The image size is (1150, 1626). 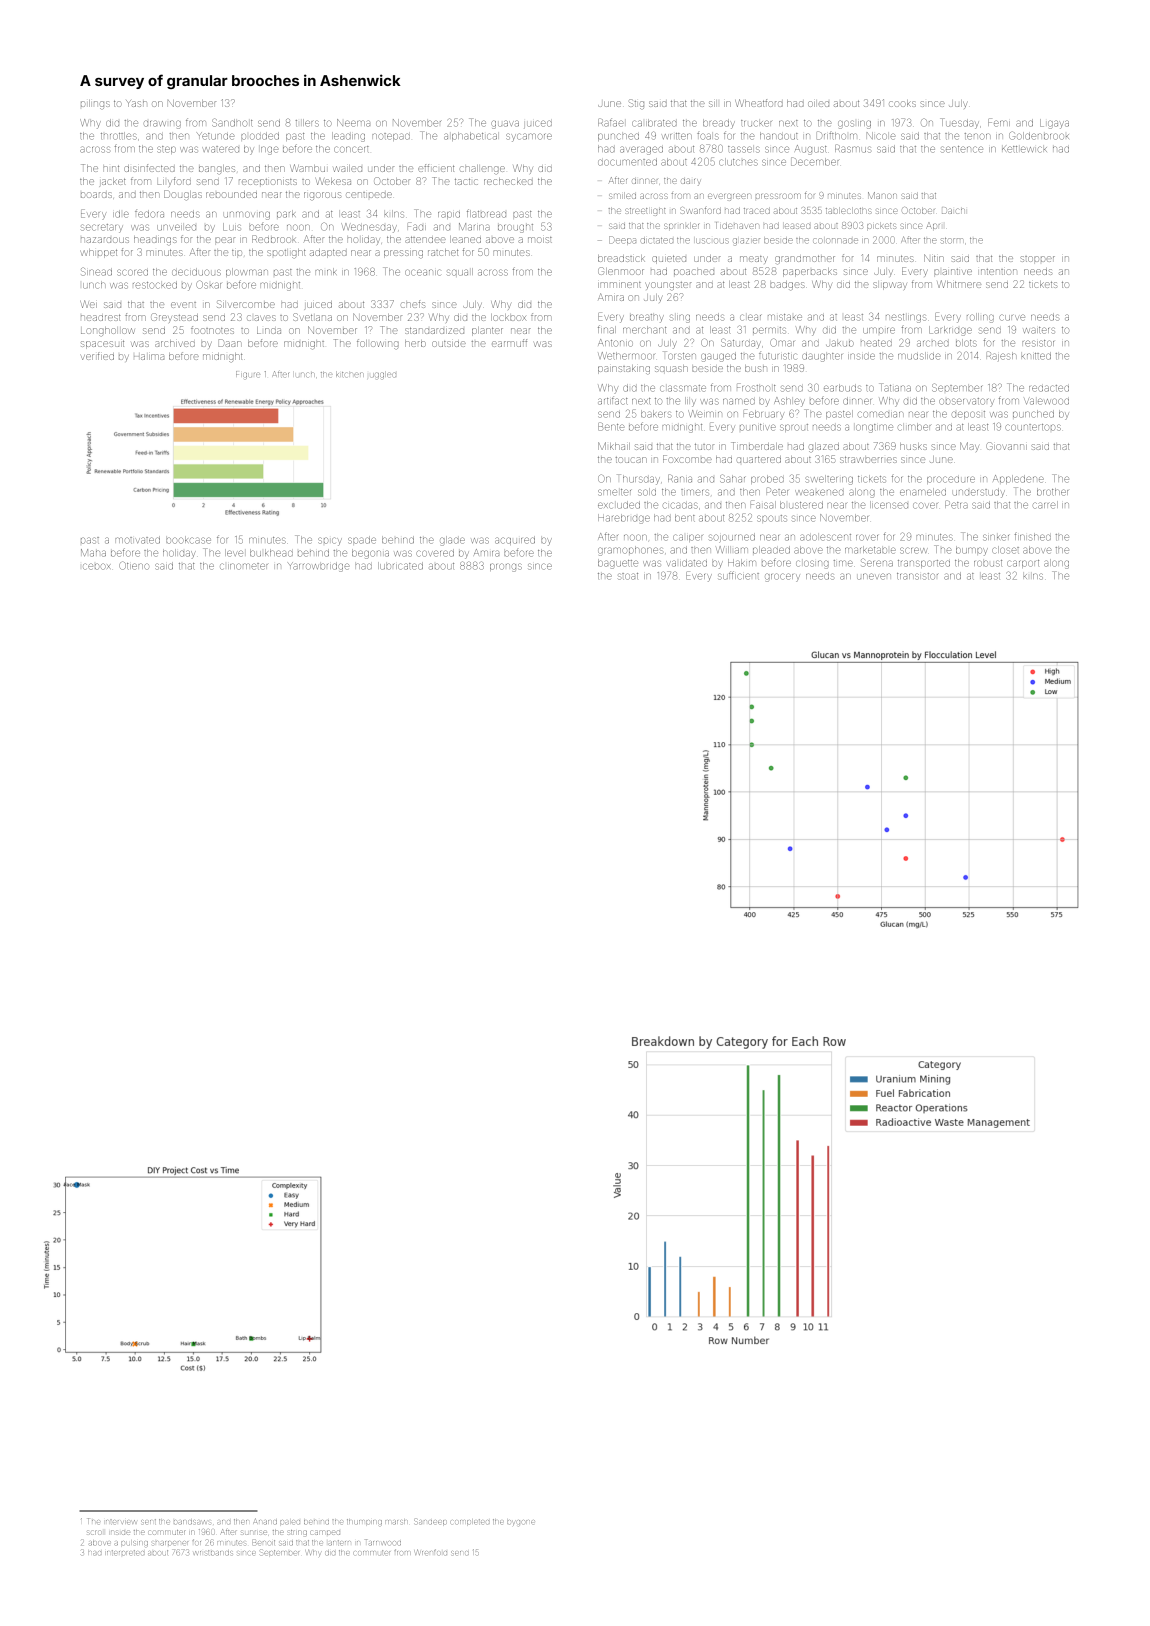 What do you see at coordinates (348, 137) in the image?
I see `leading` at bounding box center [348, 137].
